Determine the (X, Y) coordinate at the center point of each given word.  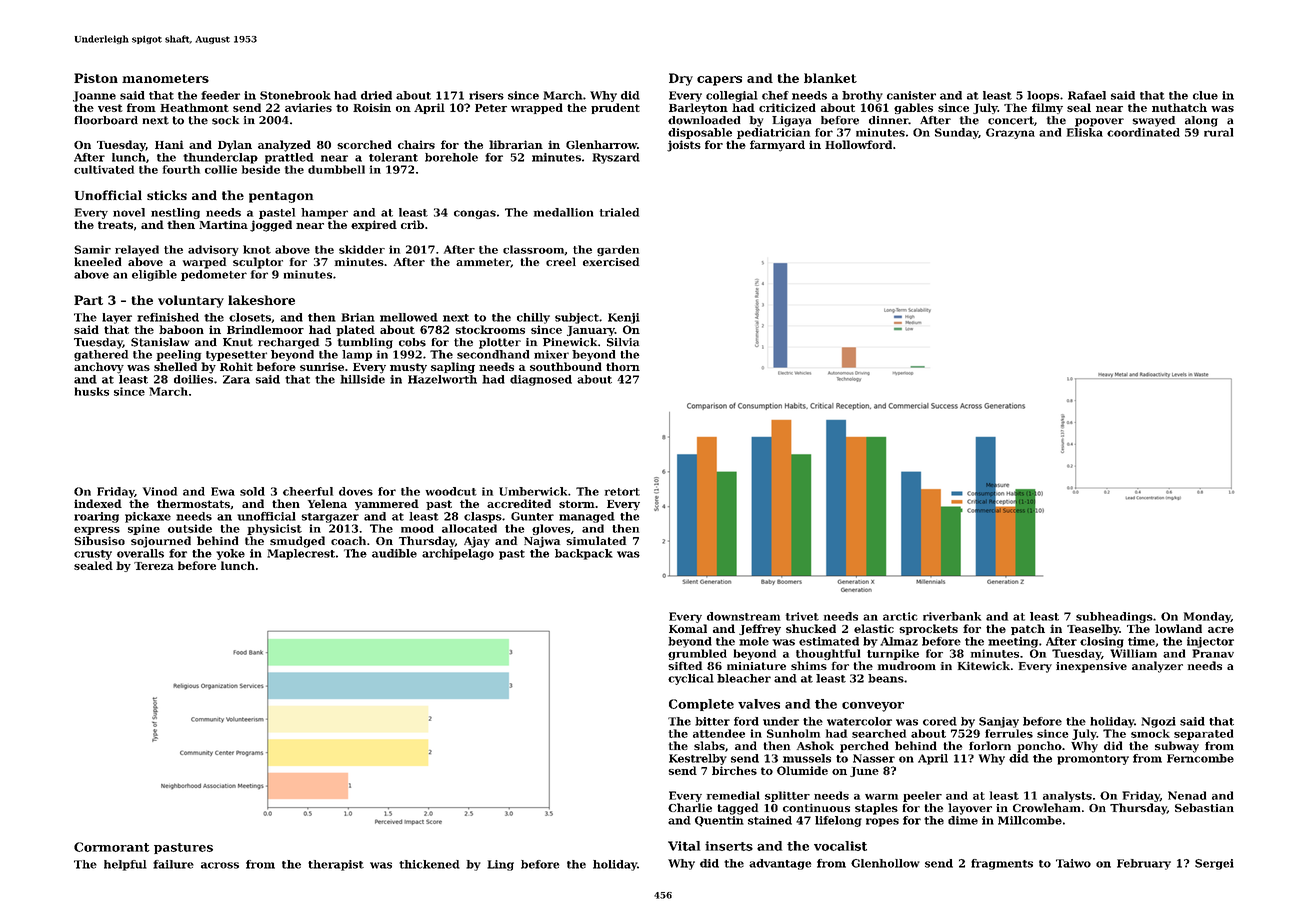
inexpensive (1091, 667)
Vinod (160, 491)
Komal (688, 628)
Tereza (154, 566)
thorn (623, 366)
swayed (1153, 121)
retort (622, 492)
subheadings (1114, 617)
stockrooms (490, 329)
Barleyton (698, 108)
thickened (429, 864)
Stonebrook (295, 95)
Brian (358, 317)
